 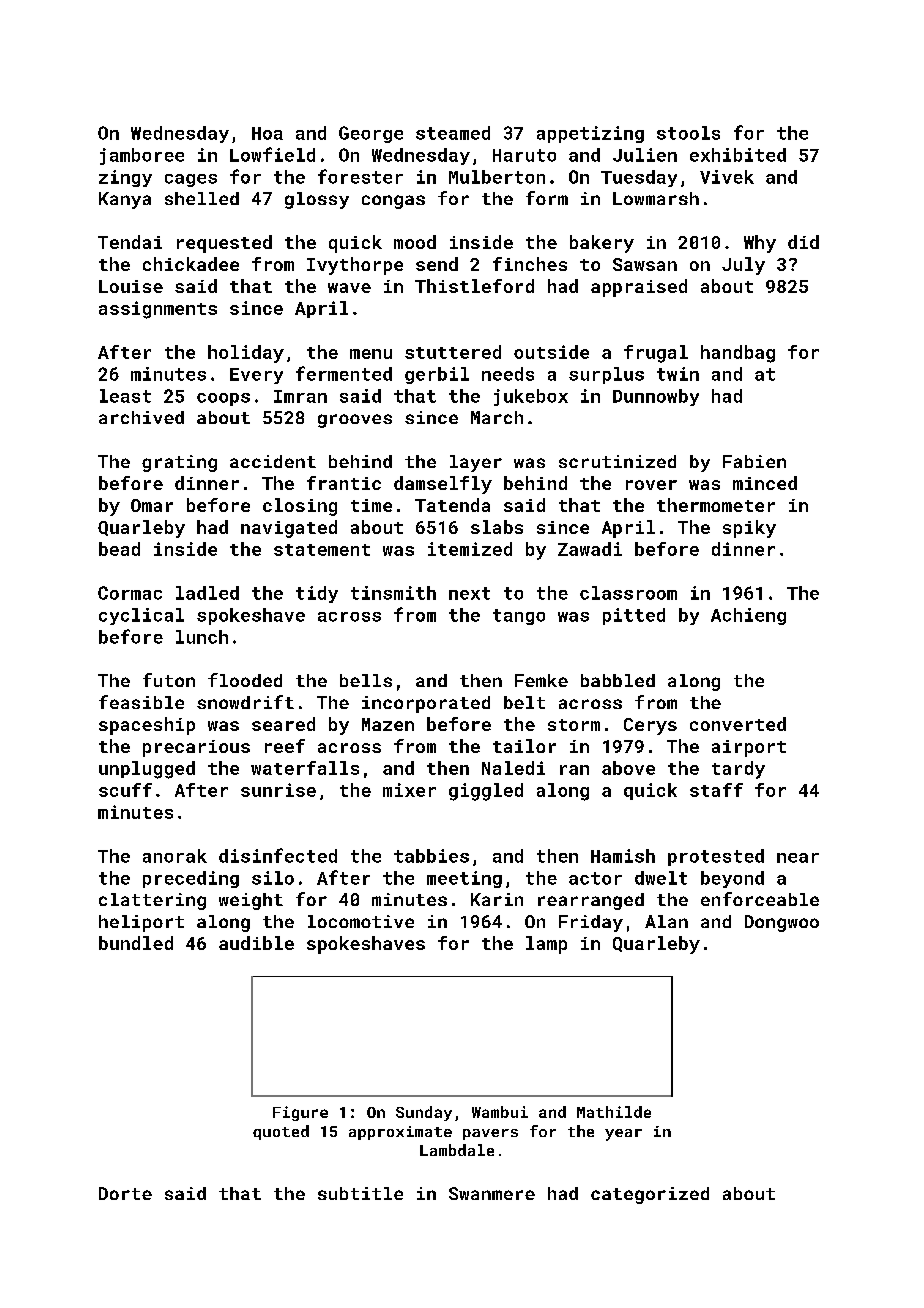 What do you see at coordinates (453, 352) in the screenshot?
I see `stuttered` at bounding box center [453, 352].
